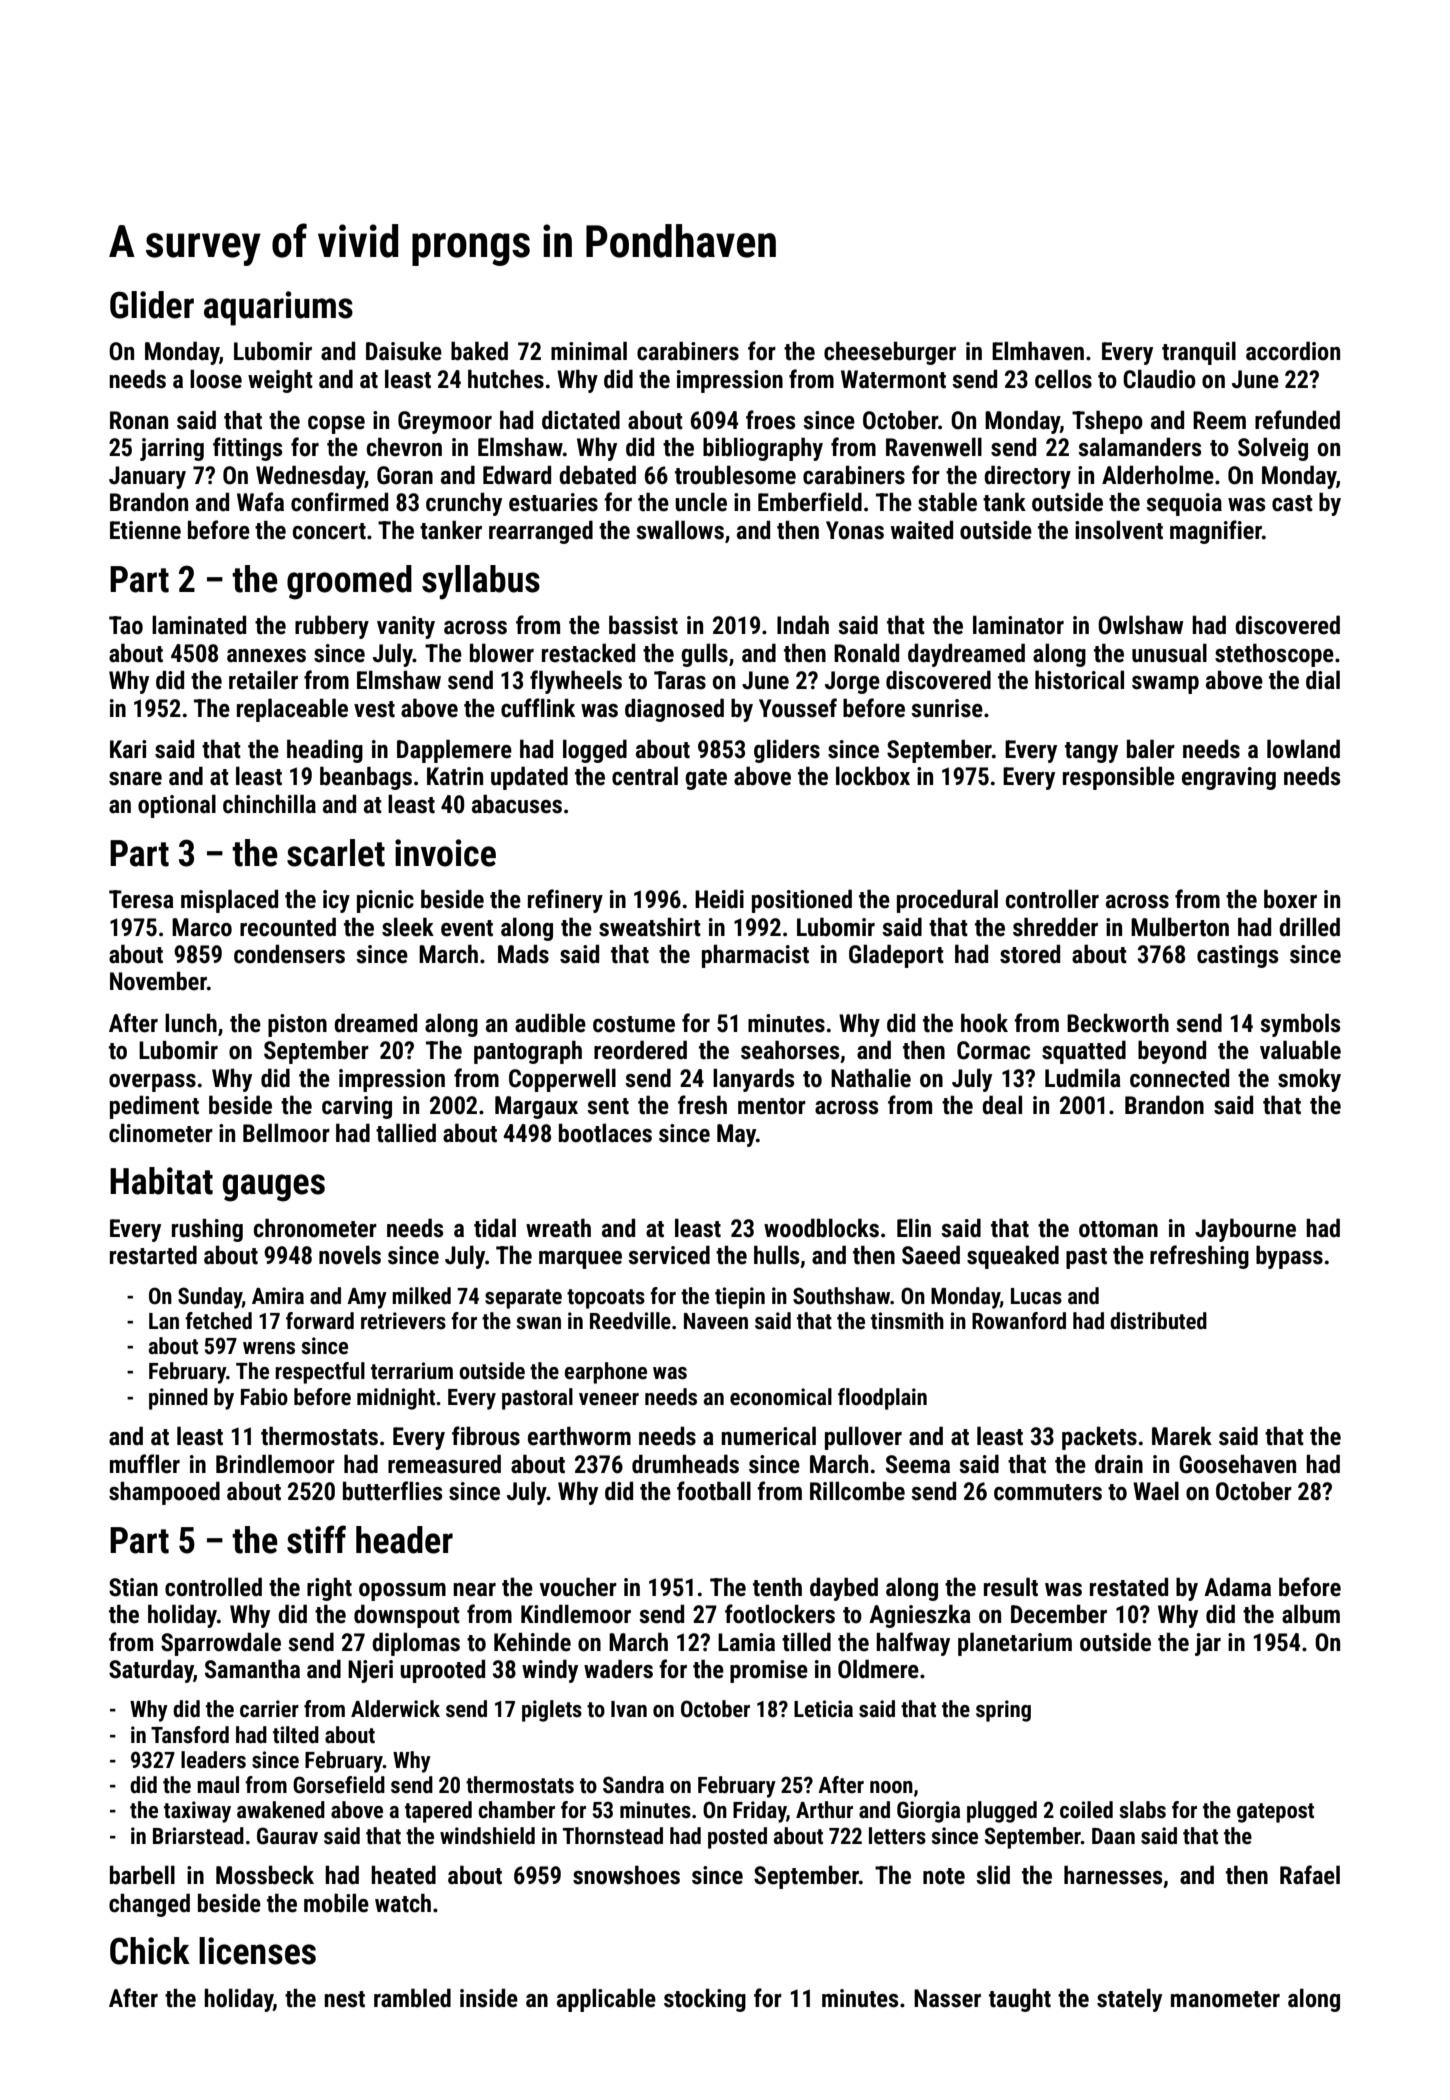 The image size is (1450, 2100). I want to click on lockbox, so click(873, 776).
